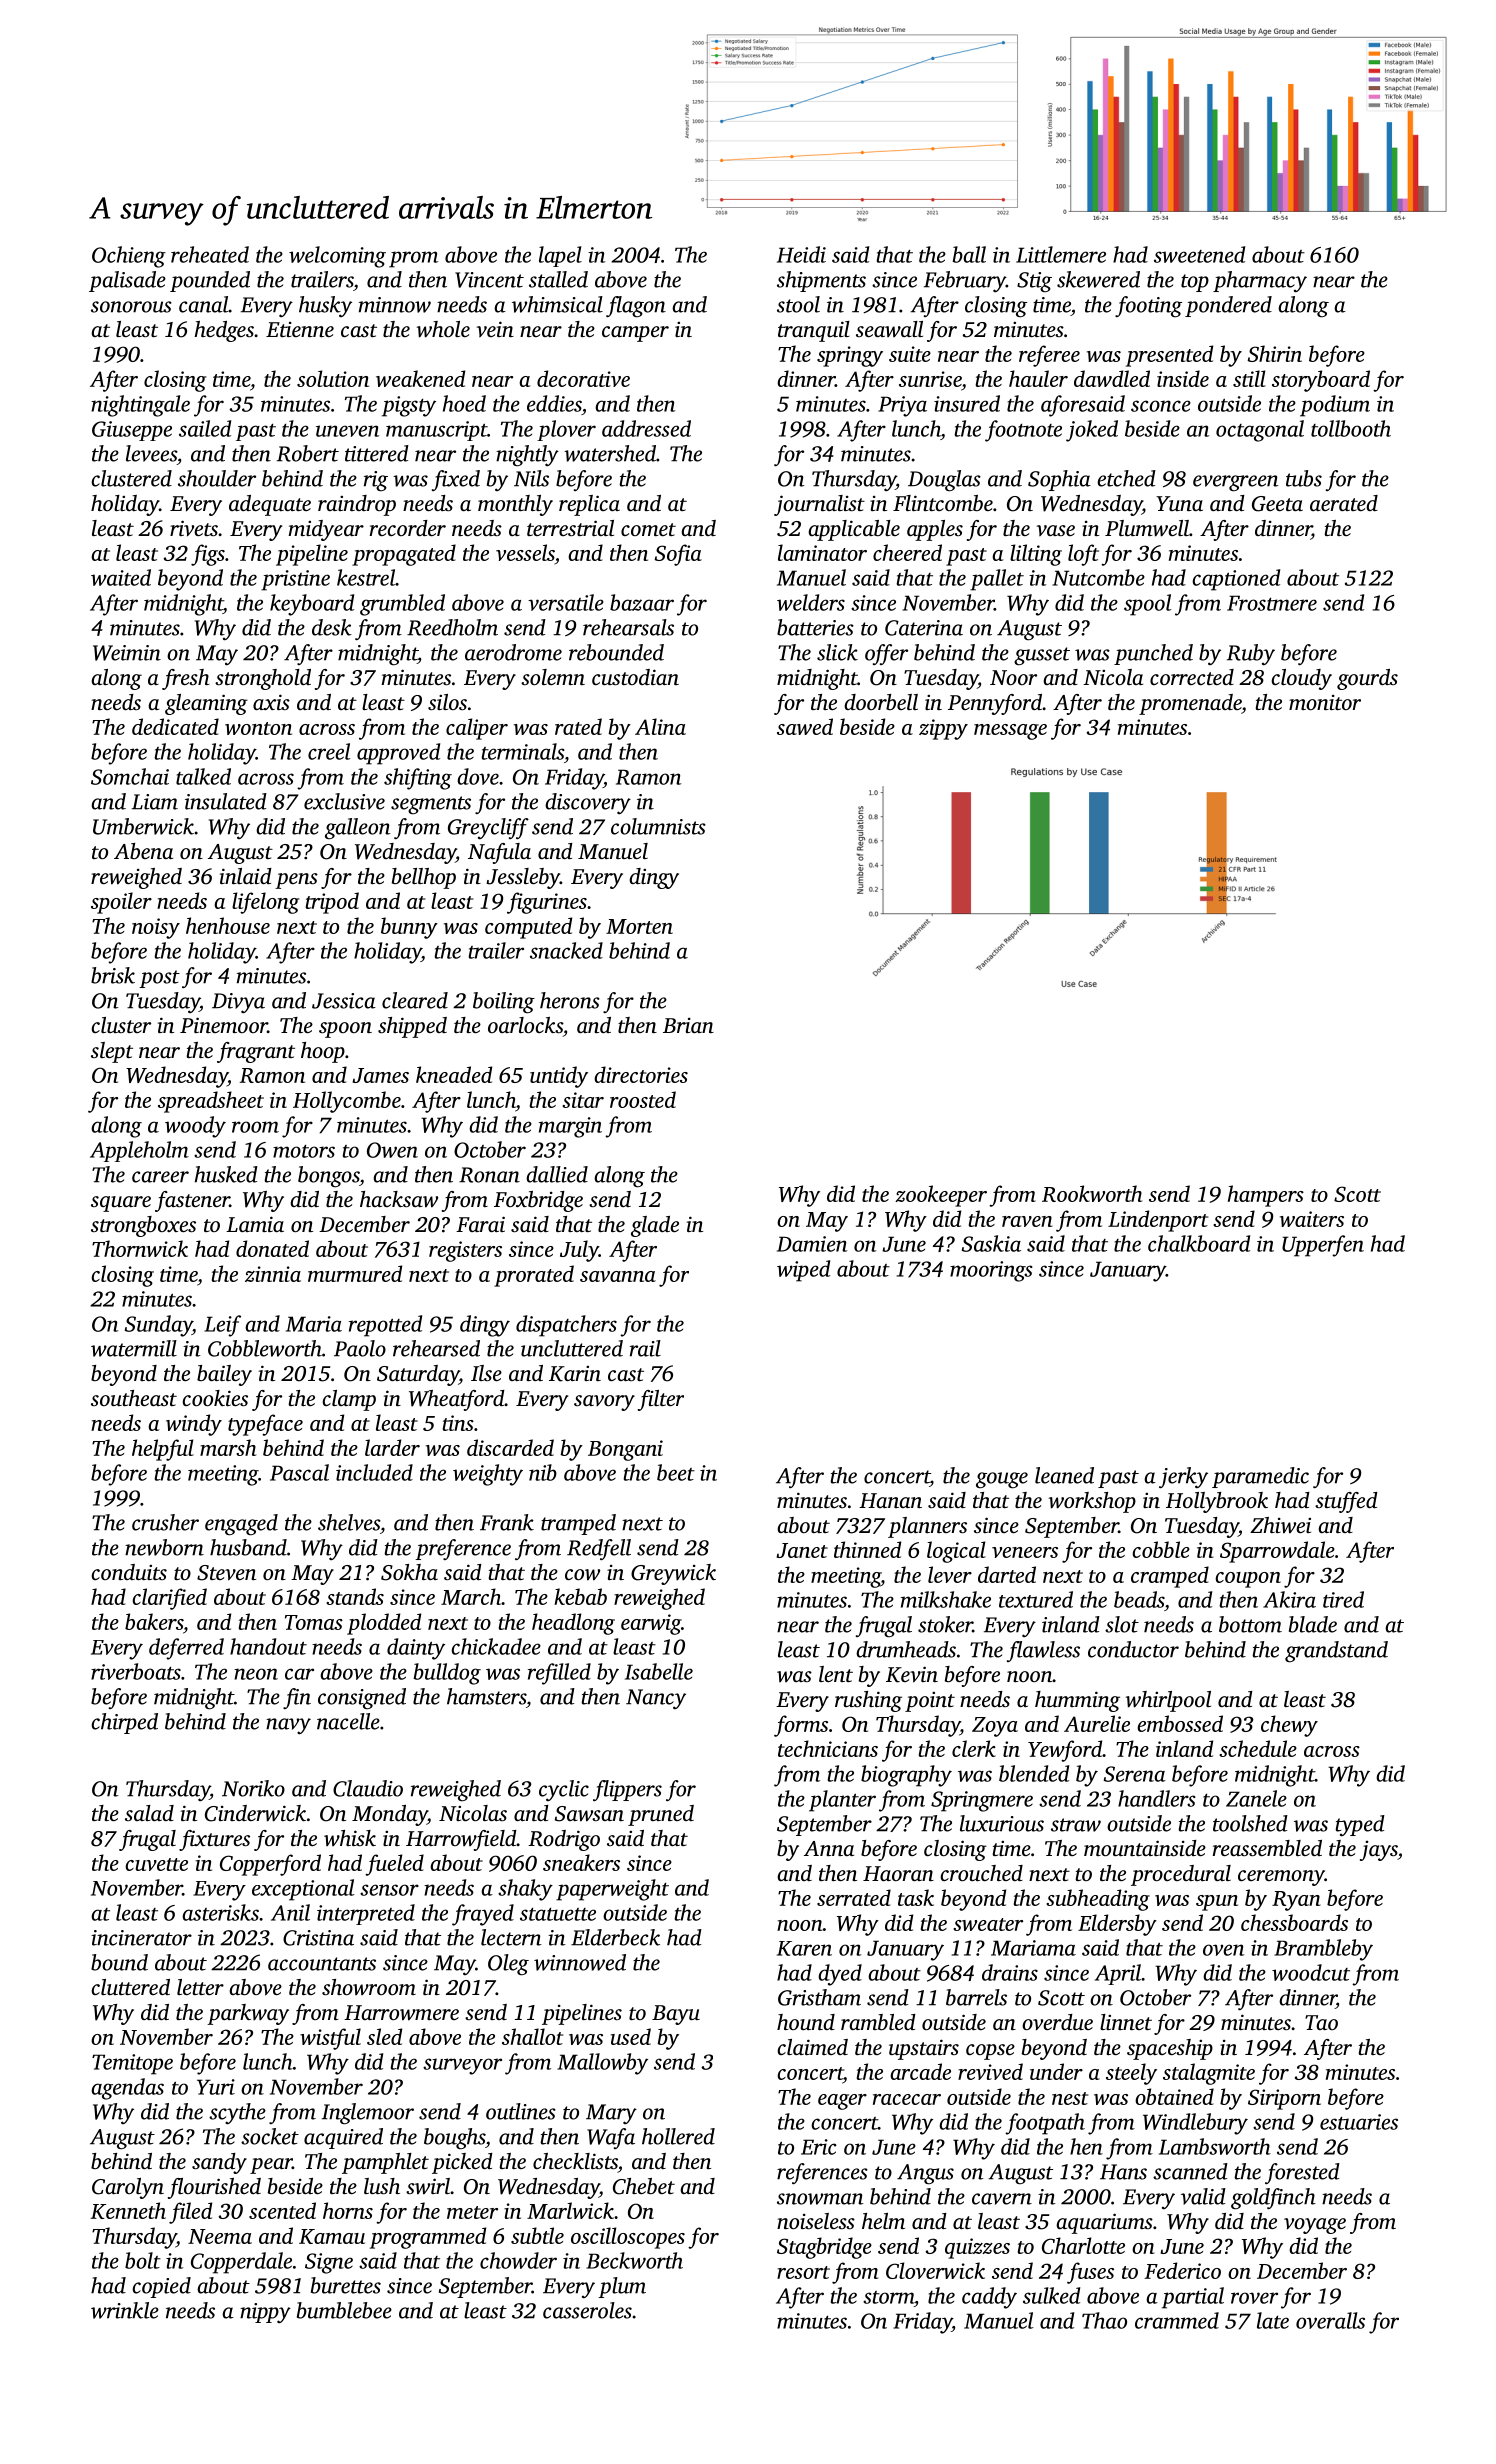  What do you see at coordinates (820, 2199) in the screenshot?
I see `snowman` at bounding box center [820, 2199].
